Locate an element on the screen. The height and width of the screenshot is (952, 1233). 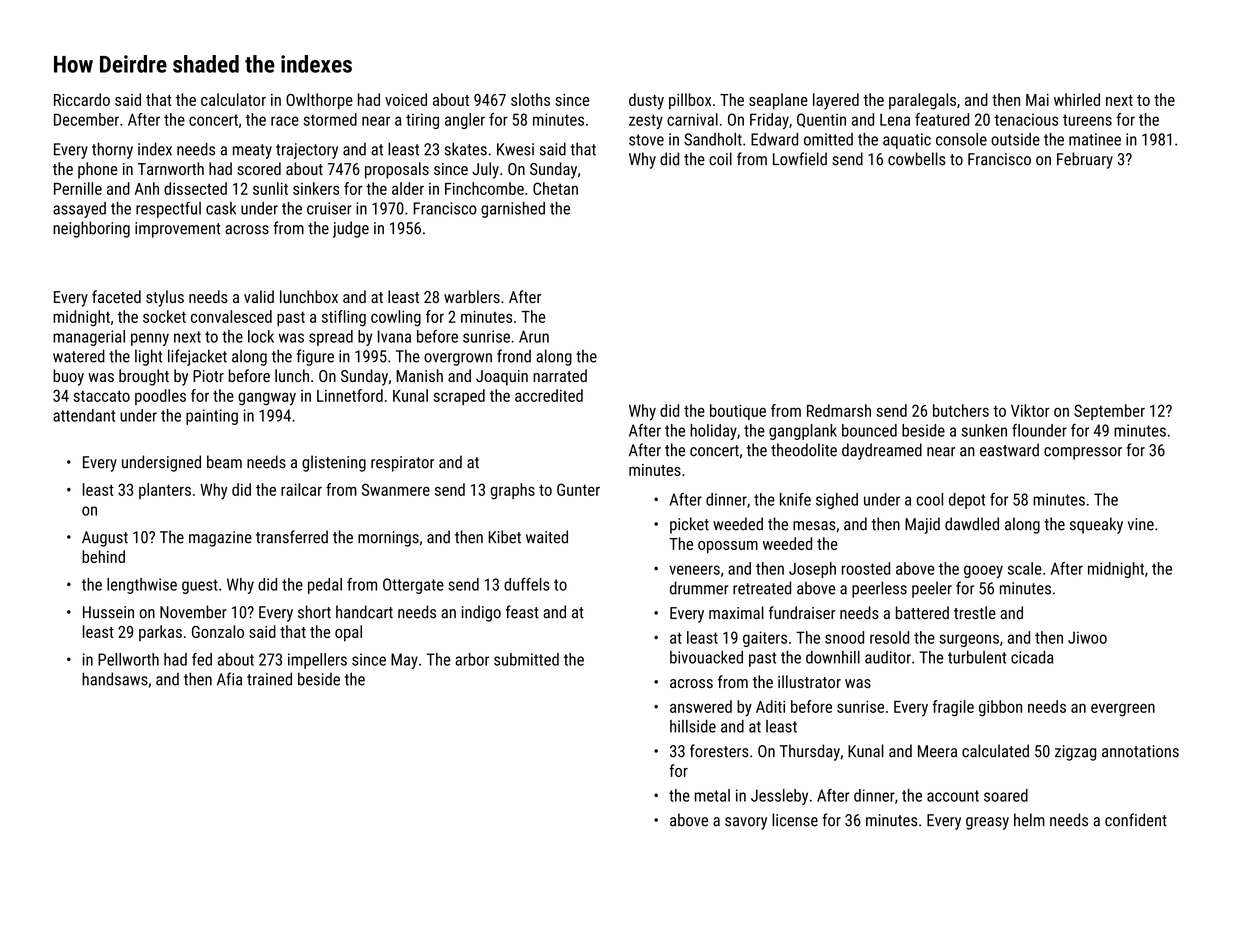
whirled is located at coordinates (1077, 99).
